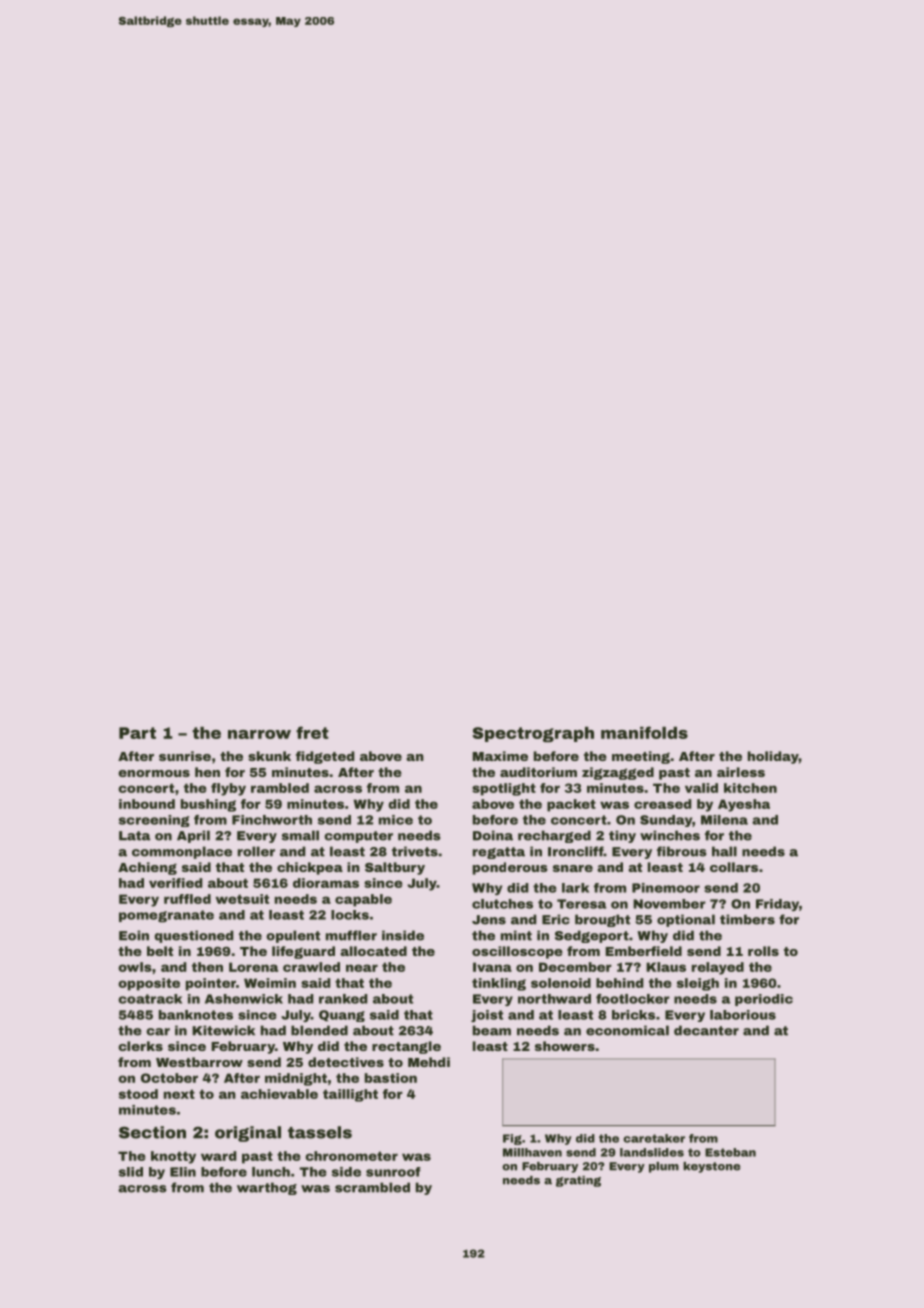  What do you see at coordinates (248, 1134) in the image?
I see `original` at bounding box center [248, 1134].
